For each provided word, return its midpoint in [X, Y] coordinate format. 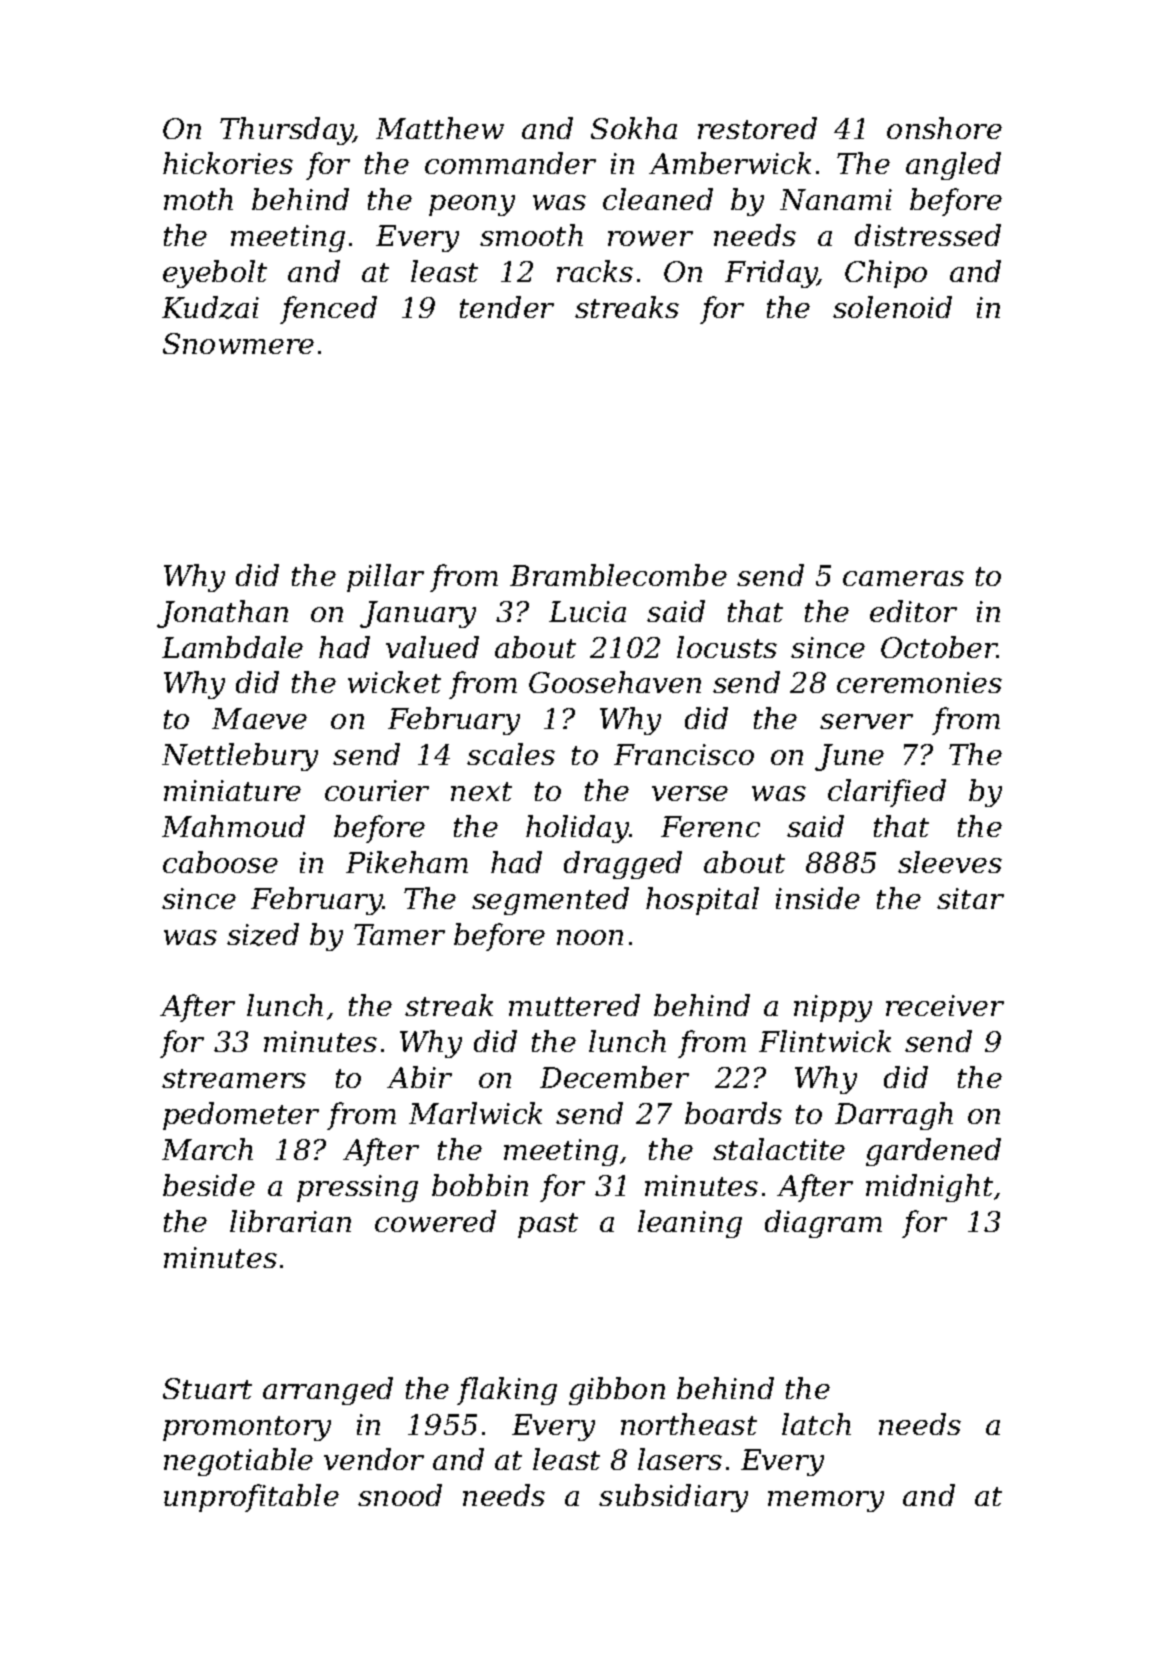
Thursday [287, 131]
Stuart [207, 1388]
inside [818, 898]
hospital [702, 901]
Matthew [440, 128]
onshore [944, 128]
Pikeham [407, 862]
